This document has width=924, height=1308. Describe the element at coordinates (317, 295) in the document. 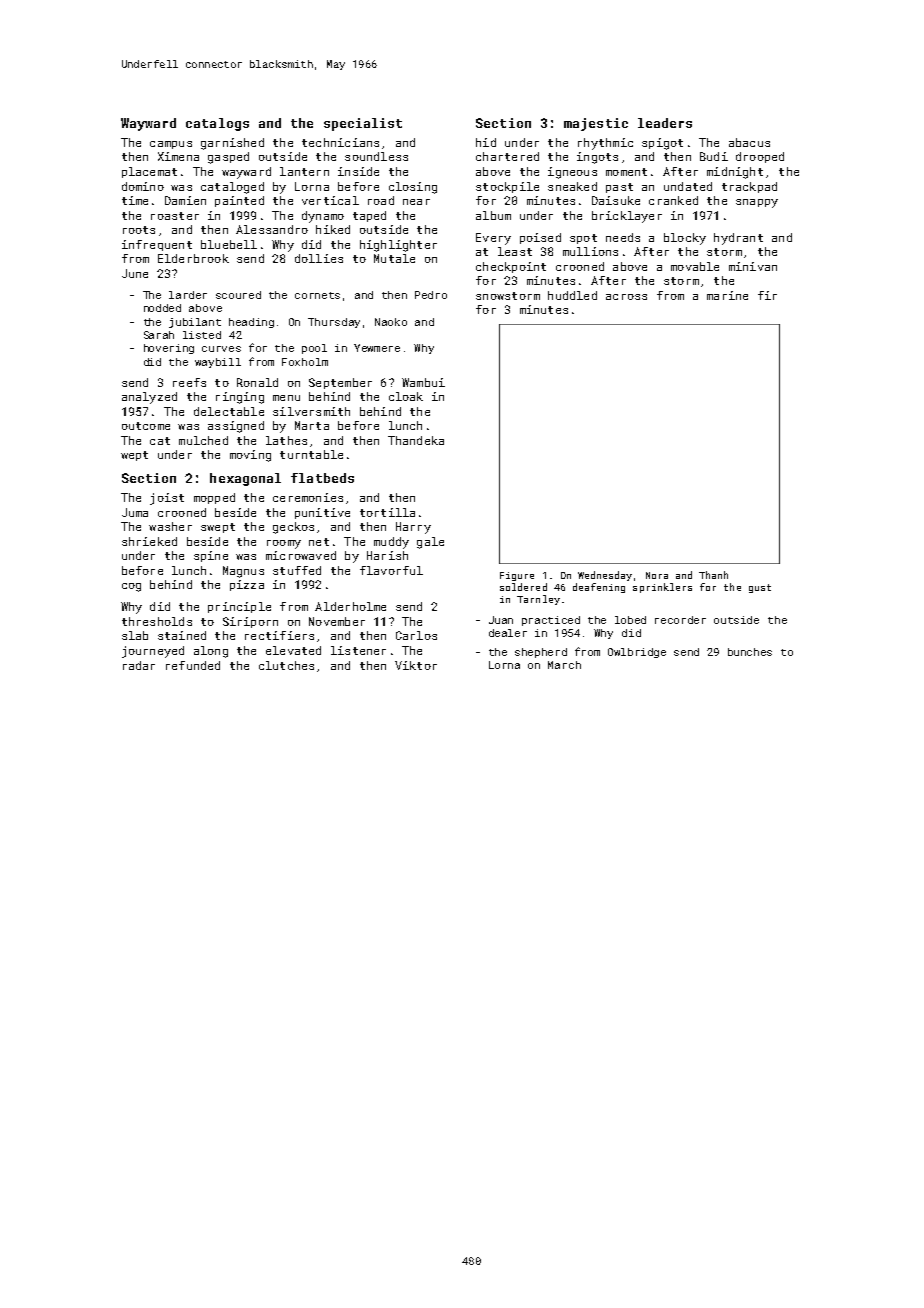

I see `cornets` at that location.
